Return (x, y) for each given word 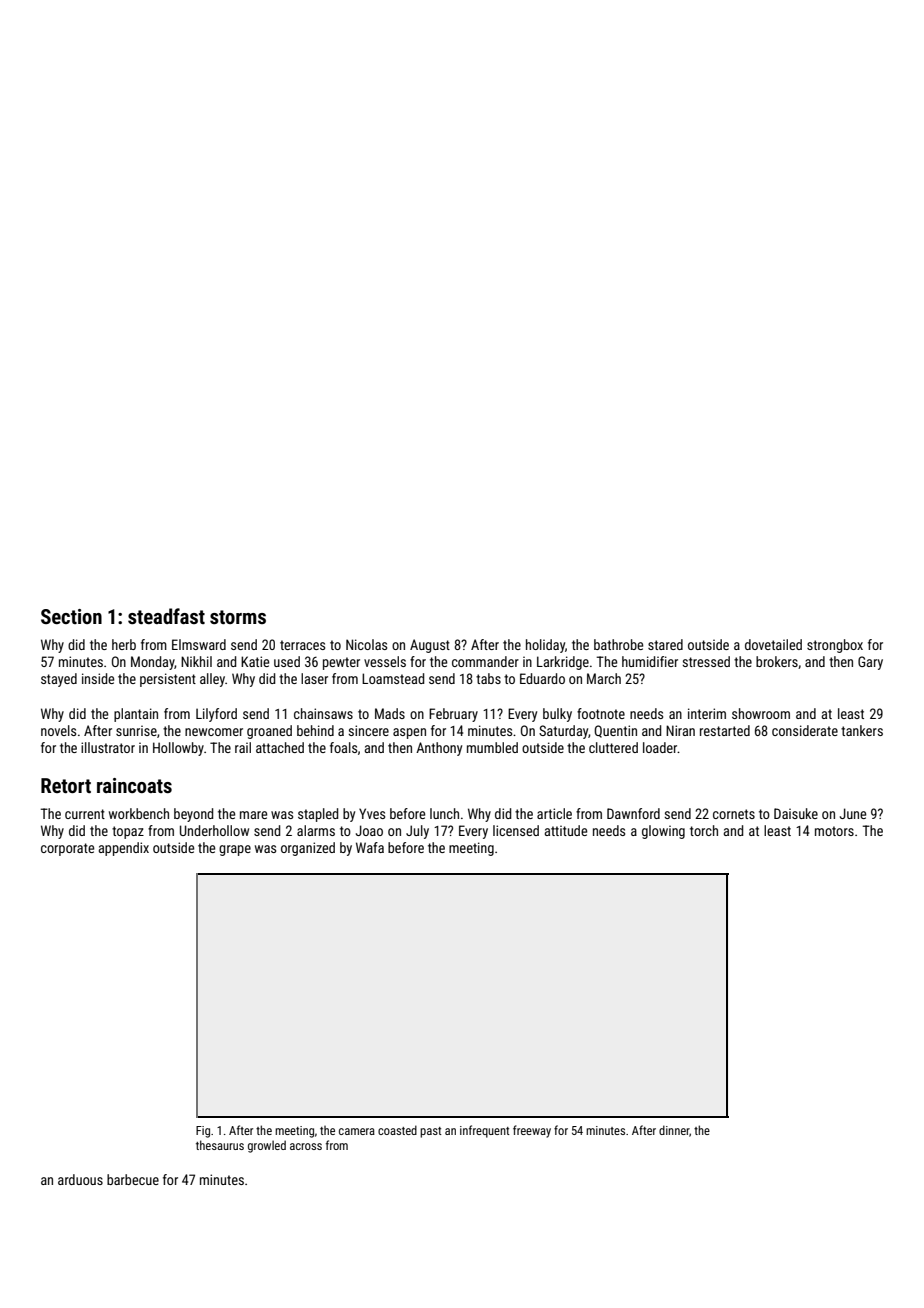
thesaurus (220, 1145)
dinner (674, 1131)
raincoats (134, 785)
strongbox (835, 646)
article (554, 813)
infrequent (485, 1131)
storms (238, 617)
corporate (67, 849)
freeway (532, 1131)
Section (71, 616)
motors (834, 831)
